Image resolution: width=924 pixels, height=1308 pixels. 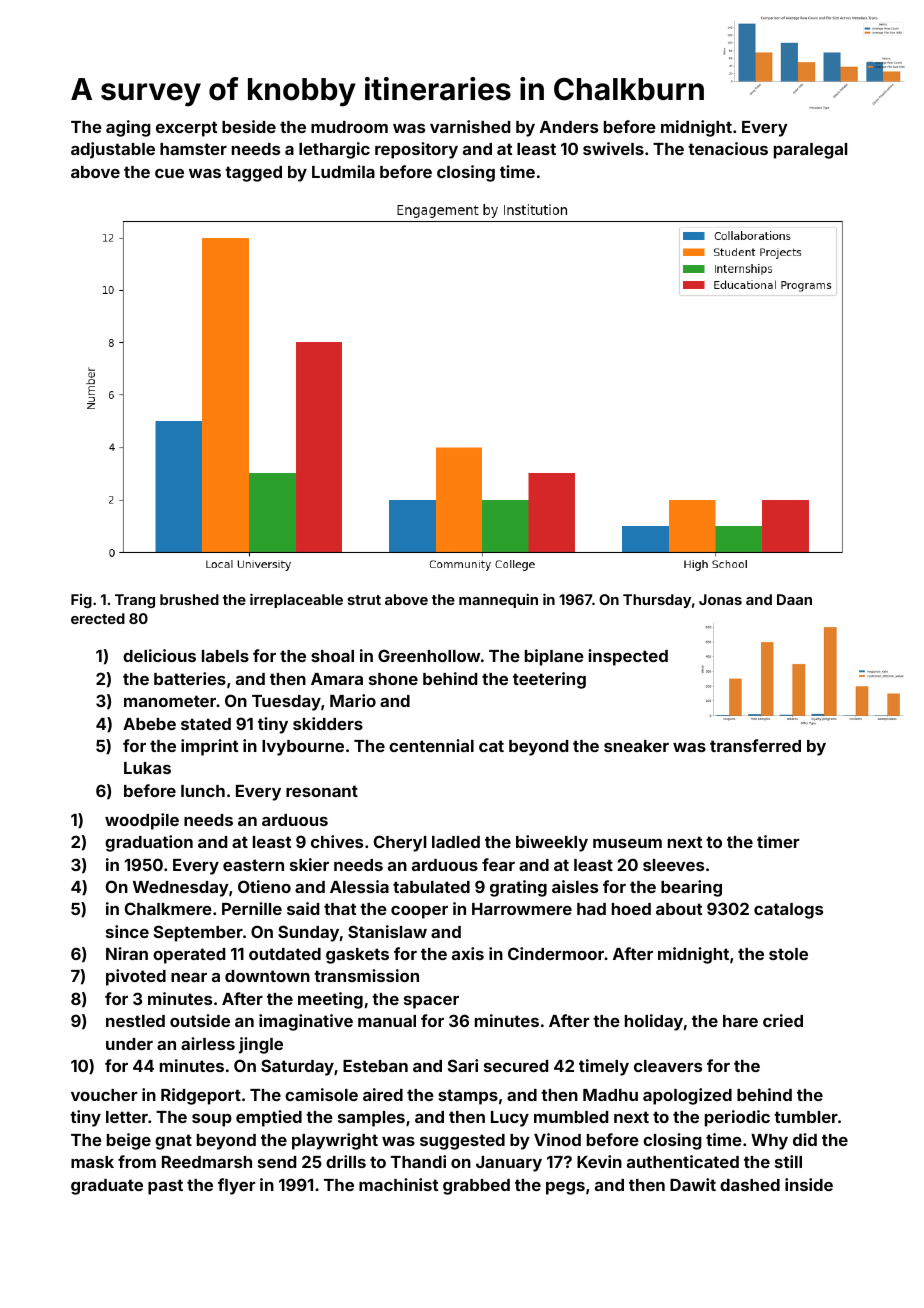 I want to click on grabbed, so click(x=476, y=1187).
